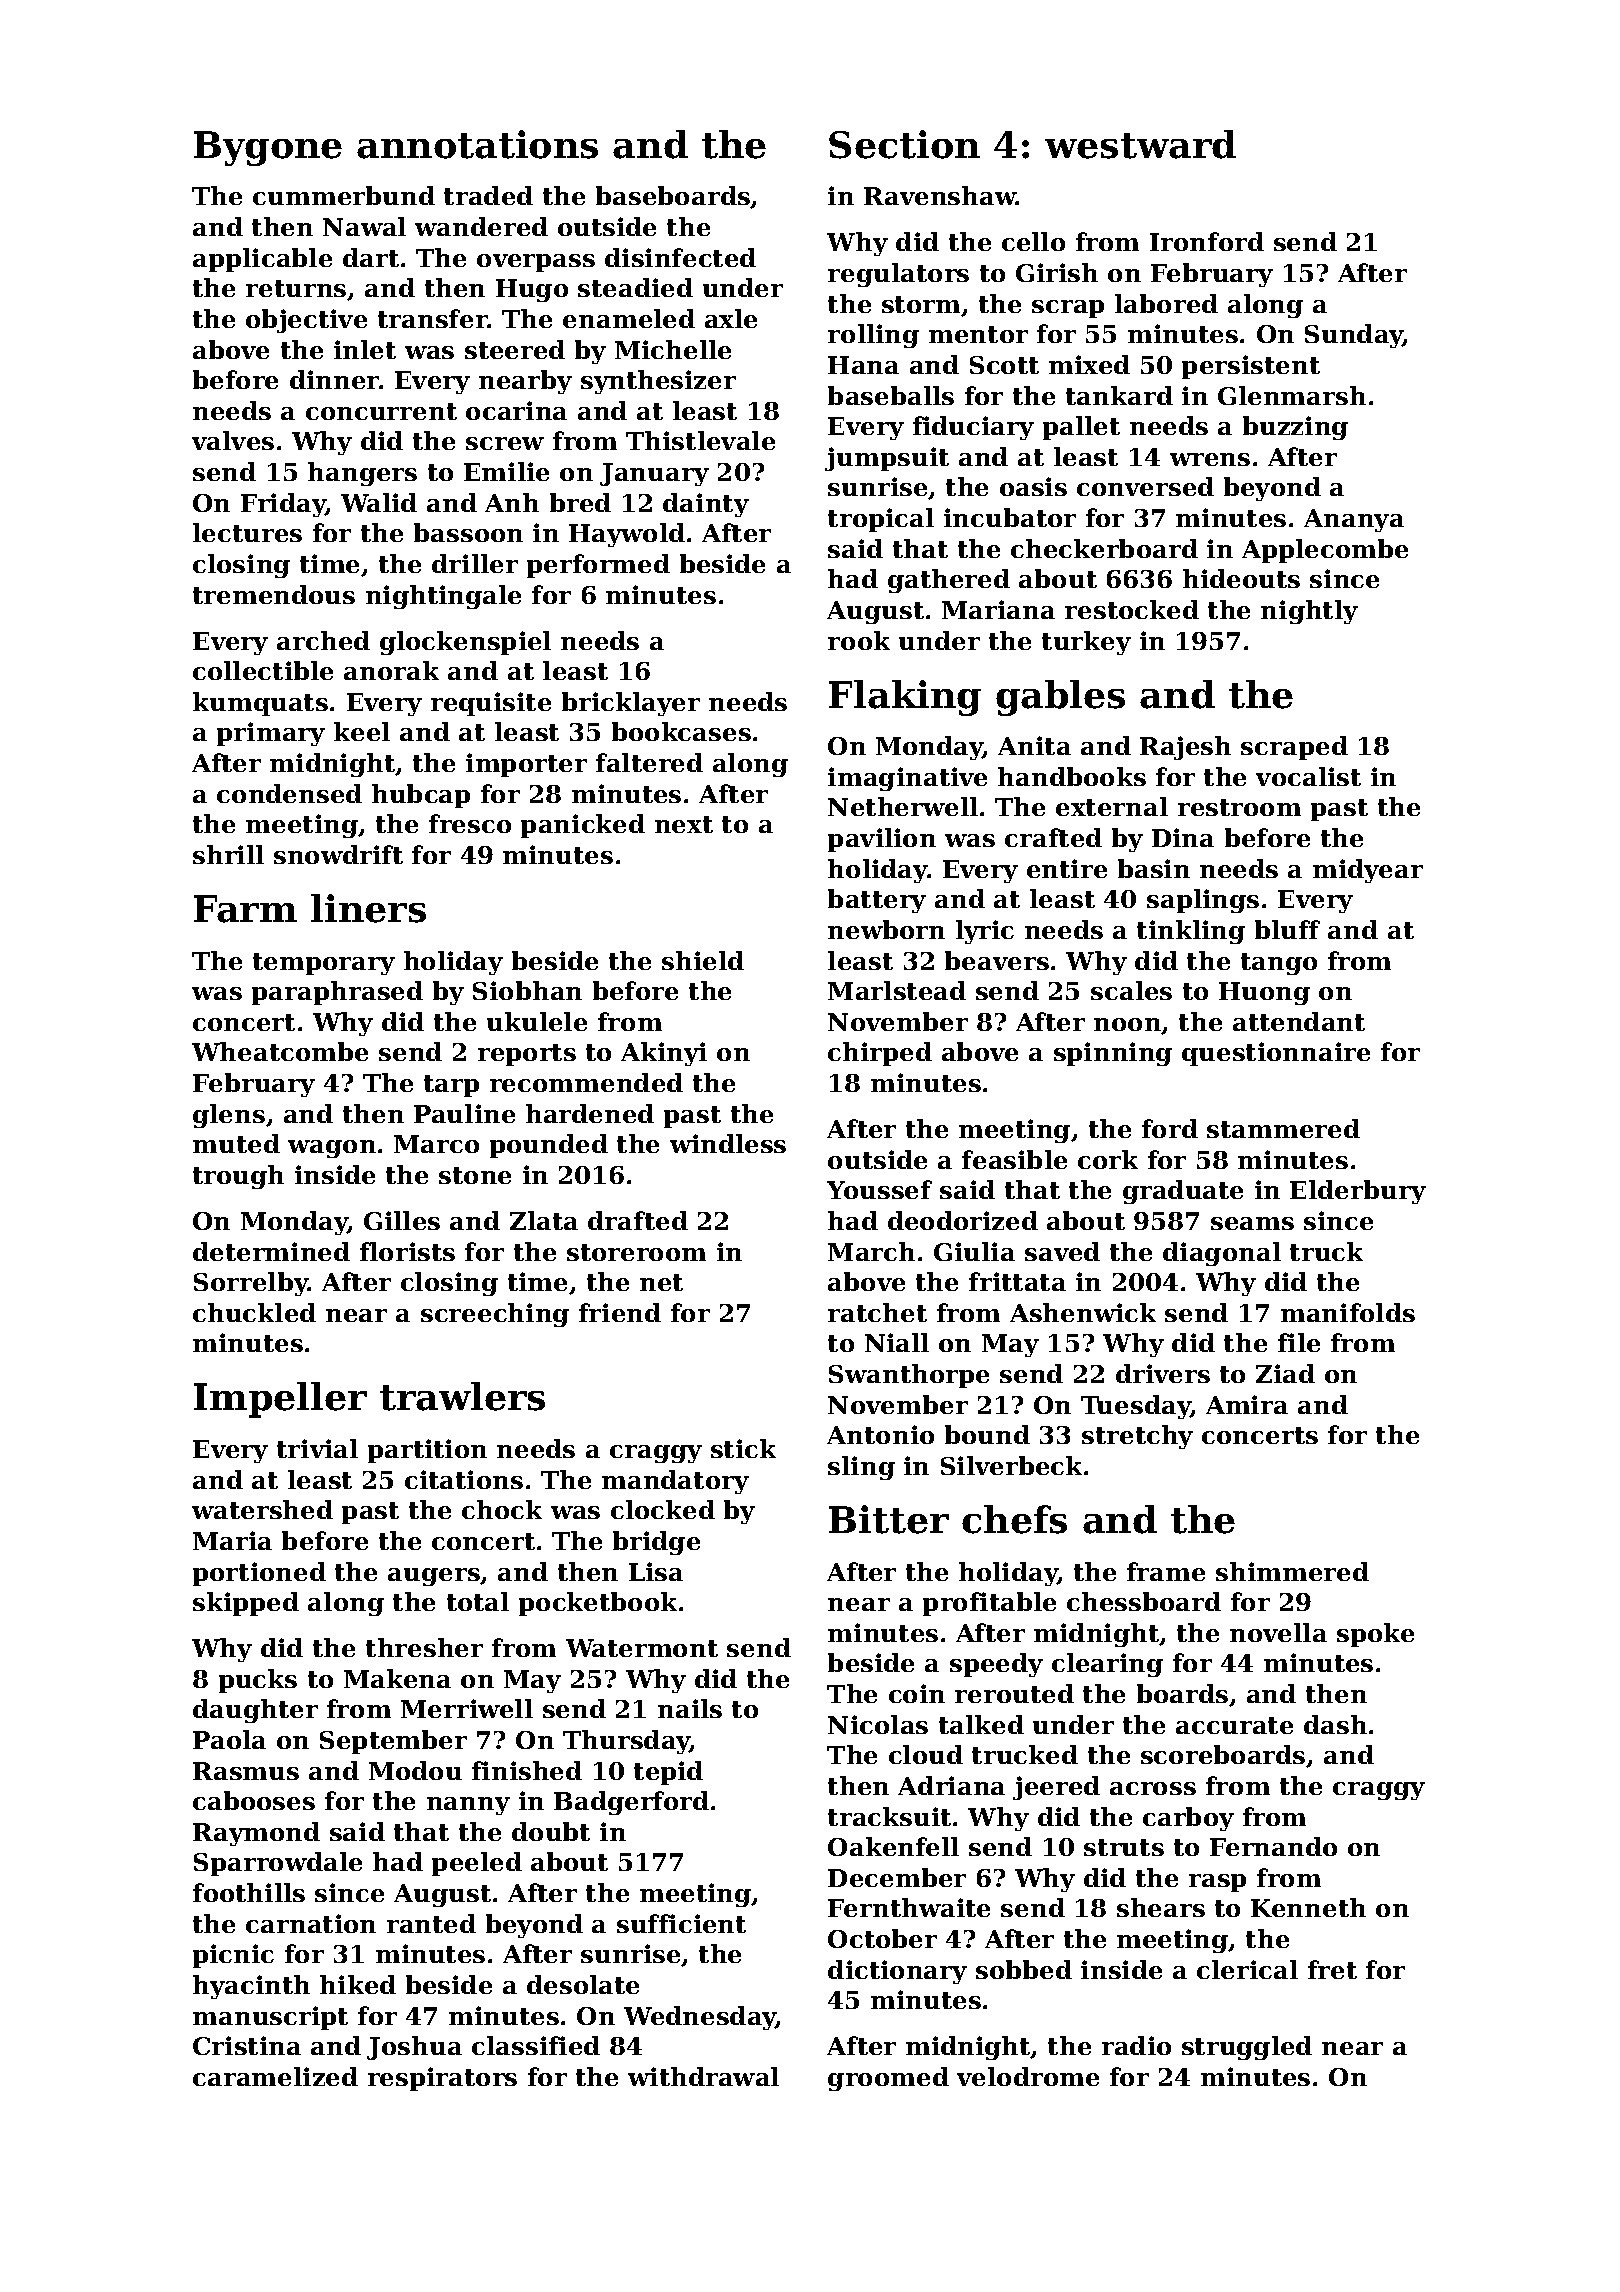  What do you see at coordinates (1166, 303) in the screenshot?
I see `labored` at bounding box center [1166, 303].
